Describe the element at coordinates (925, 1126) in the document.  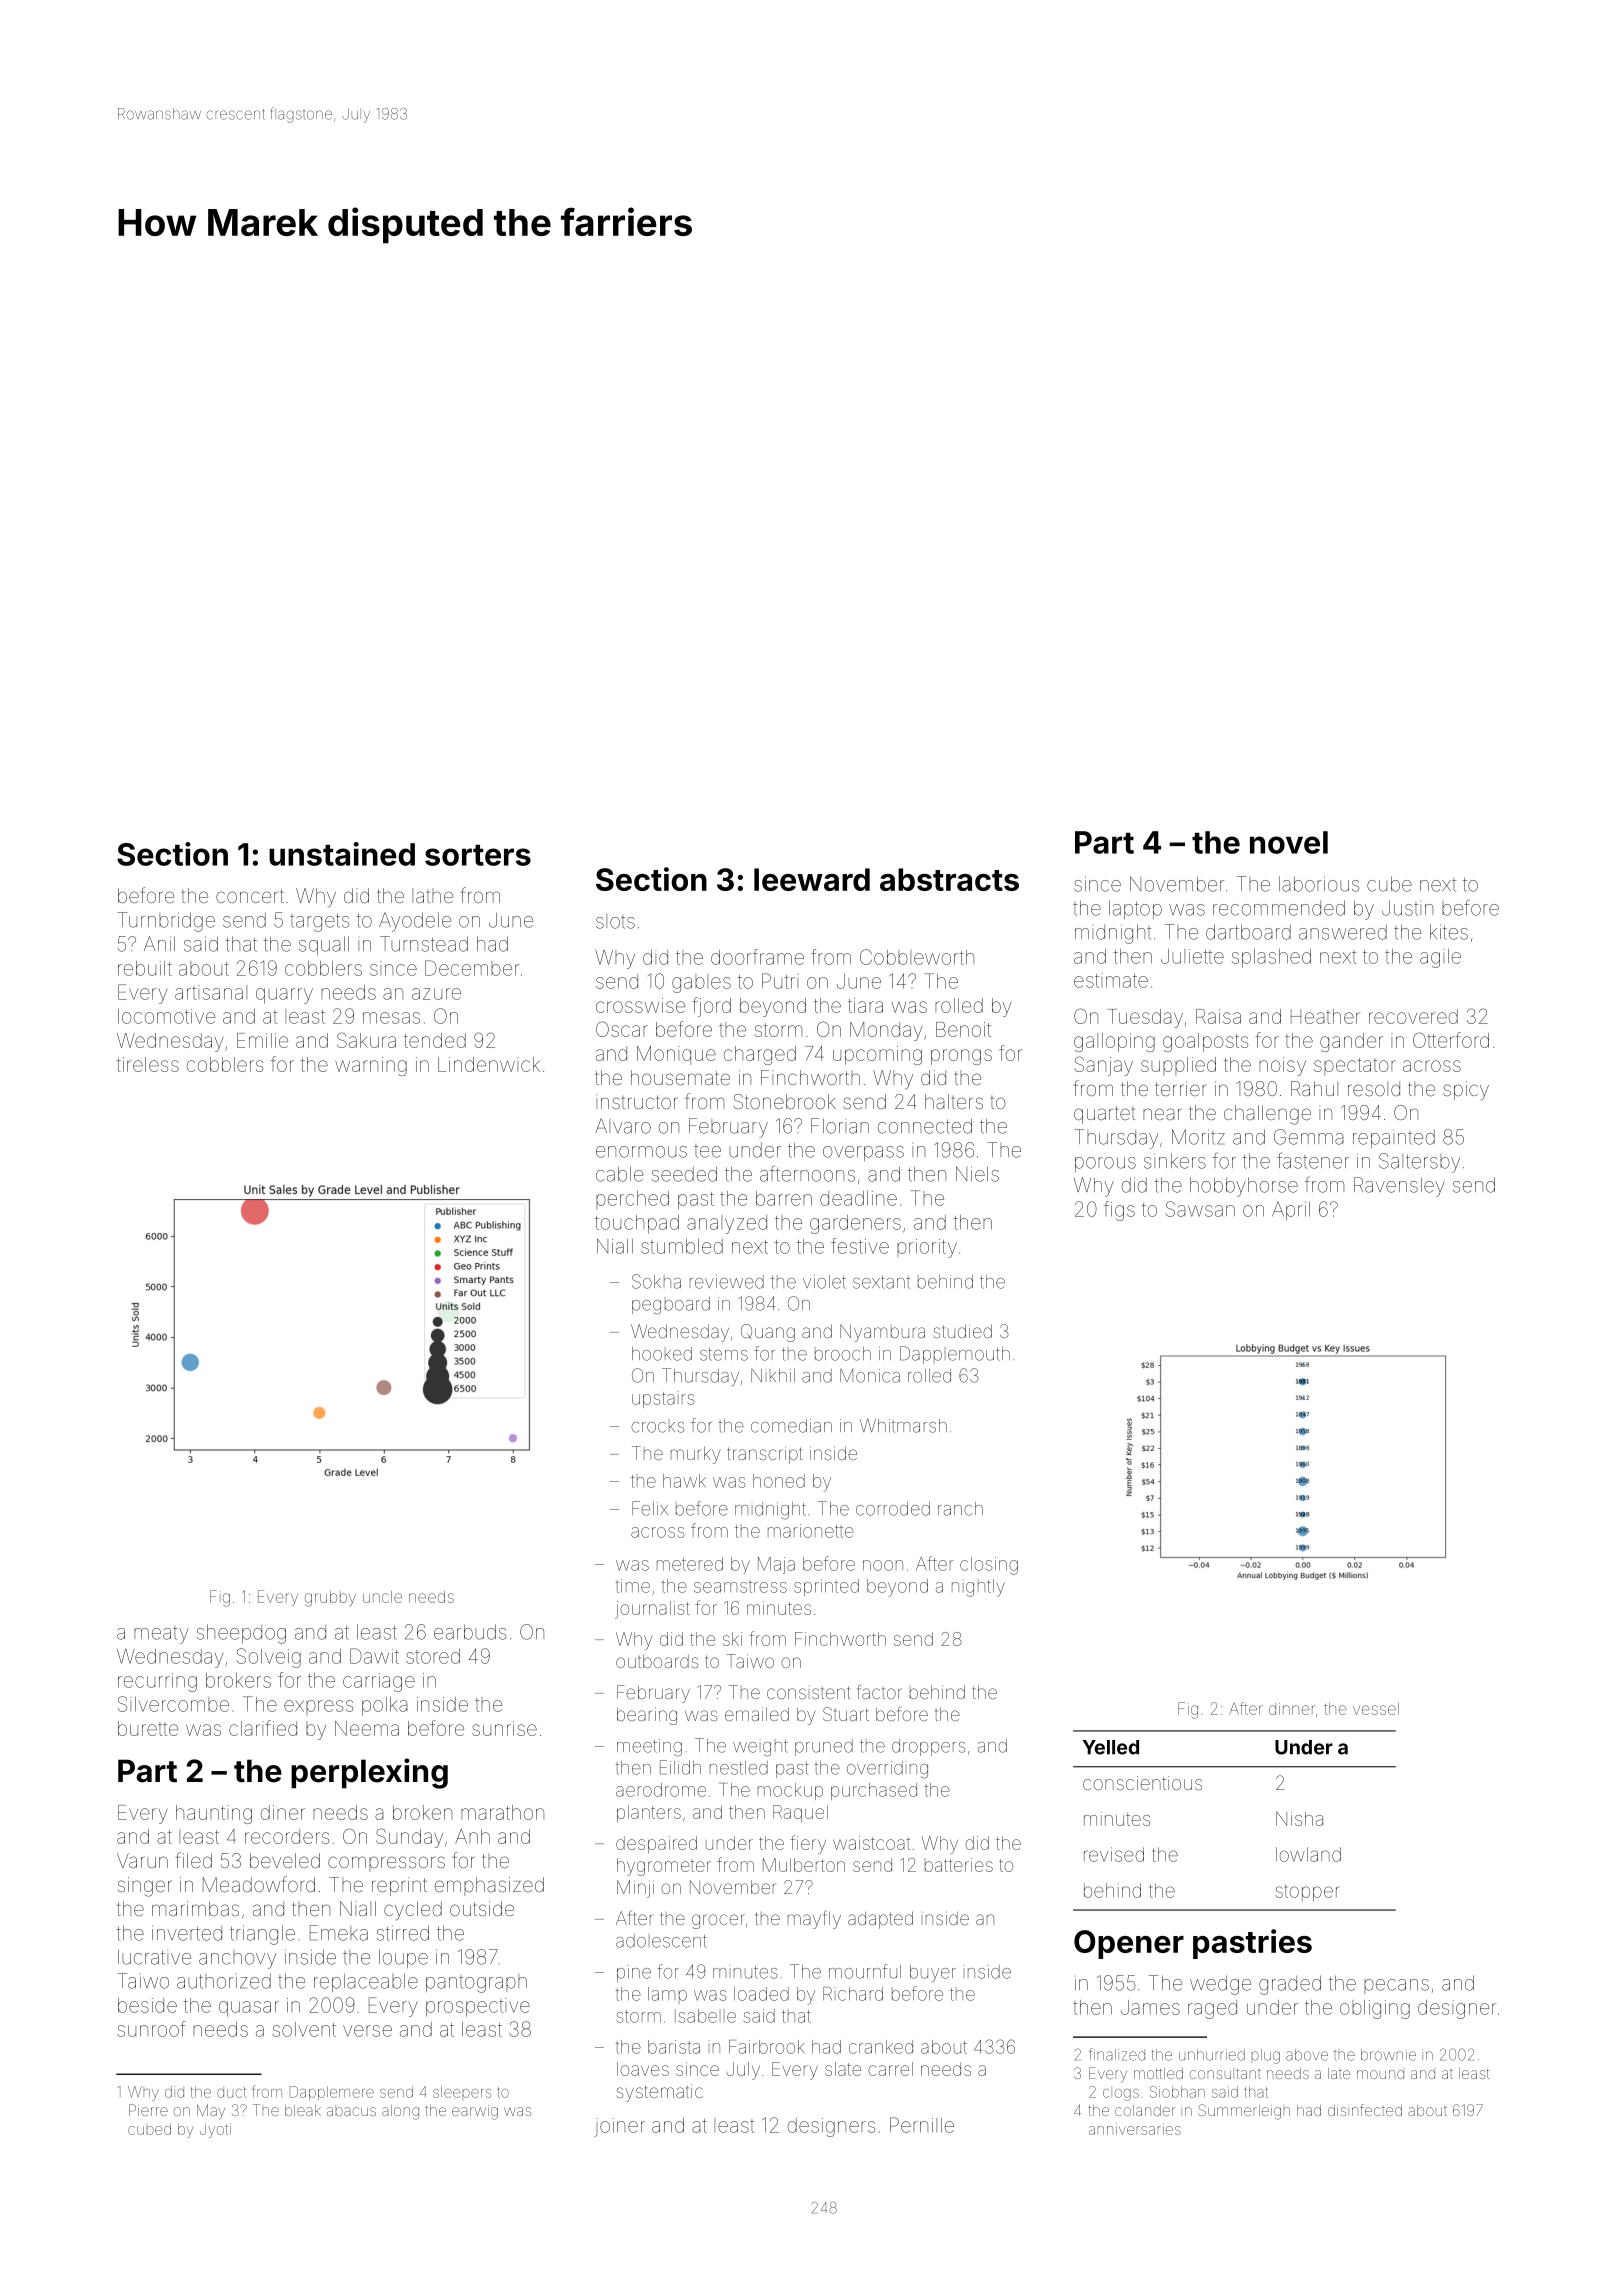
I see `connected` at that location.
